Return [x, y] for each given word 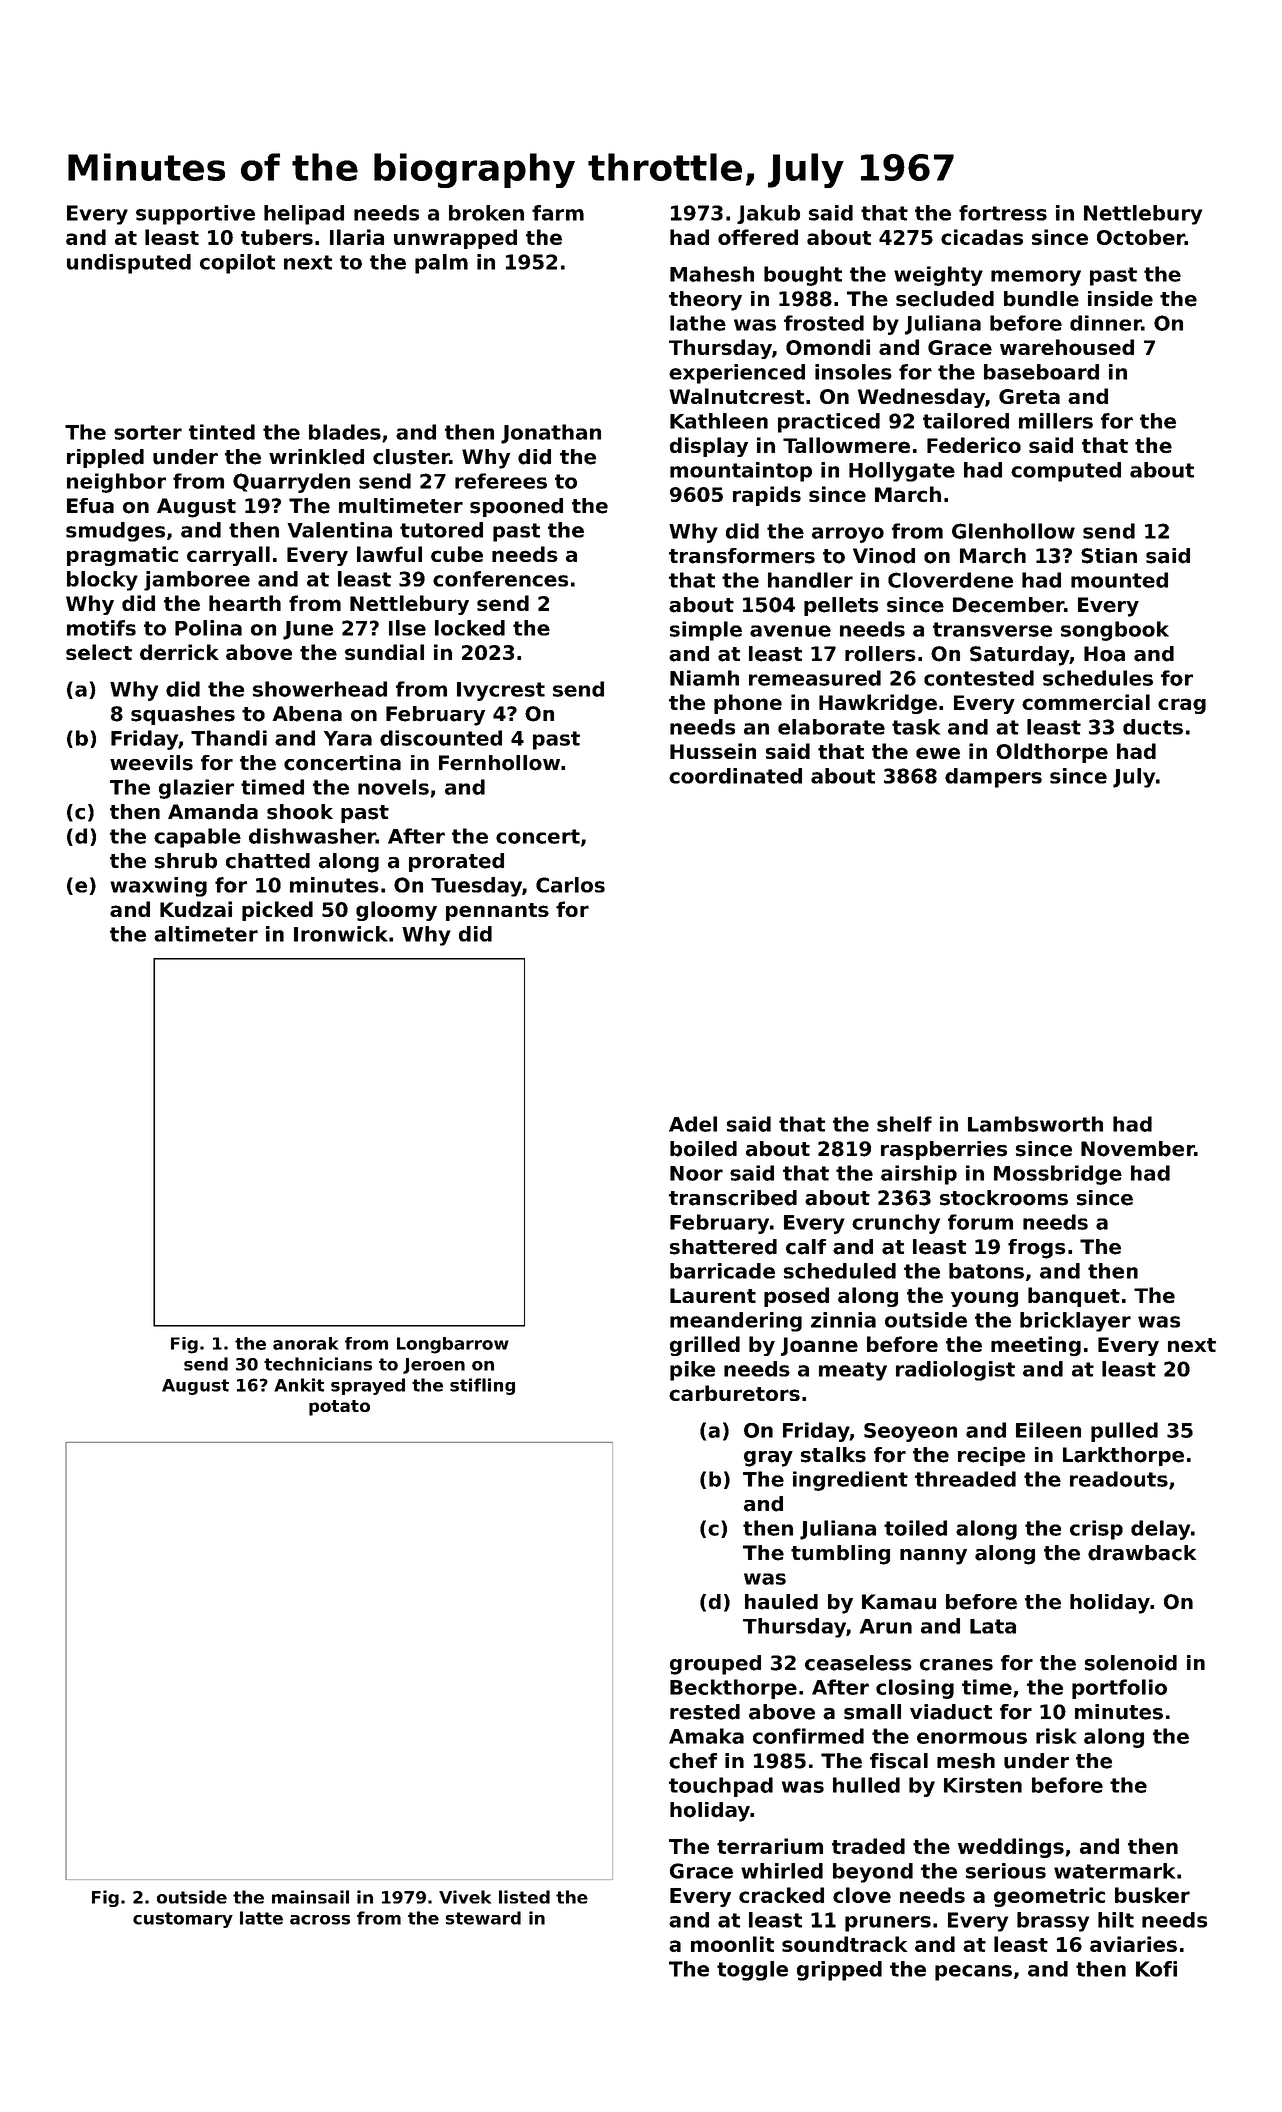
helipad [304, 215]
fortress [1003, 213]
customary [183, 1920]
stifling [482, 1386]
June [308, 630]
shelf [904, 1124]
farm [558, 213]
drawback [1142, 1553]
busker [1152, 1895]
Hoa [1104, 654]
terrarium [770, 1846]
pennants [497, 912]
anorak [305, 1343]
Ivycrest [501, 691]
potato [339, 1408]
